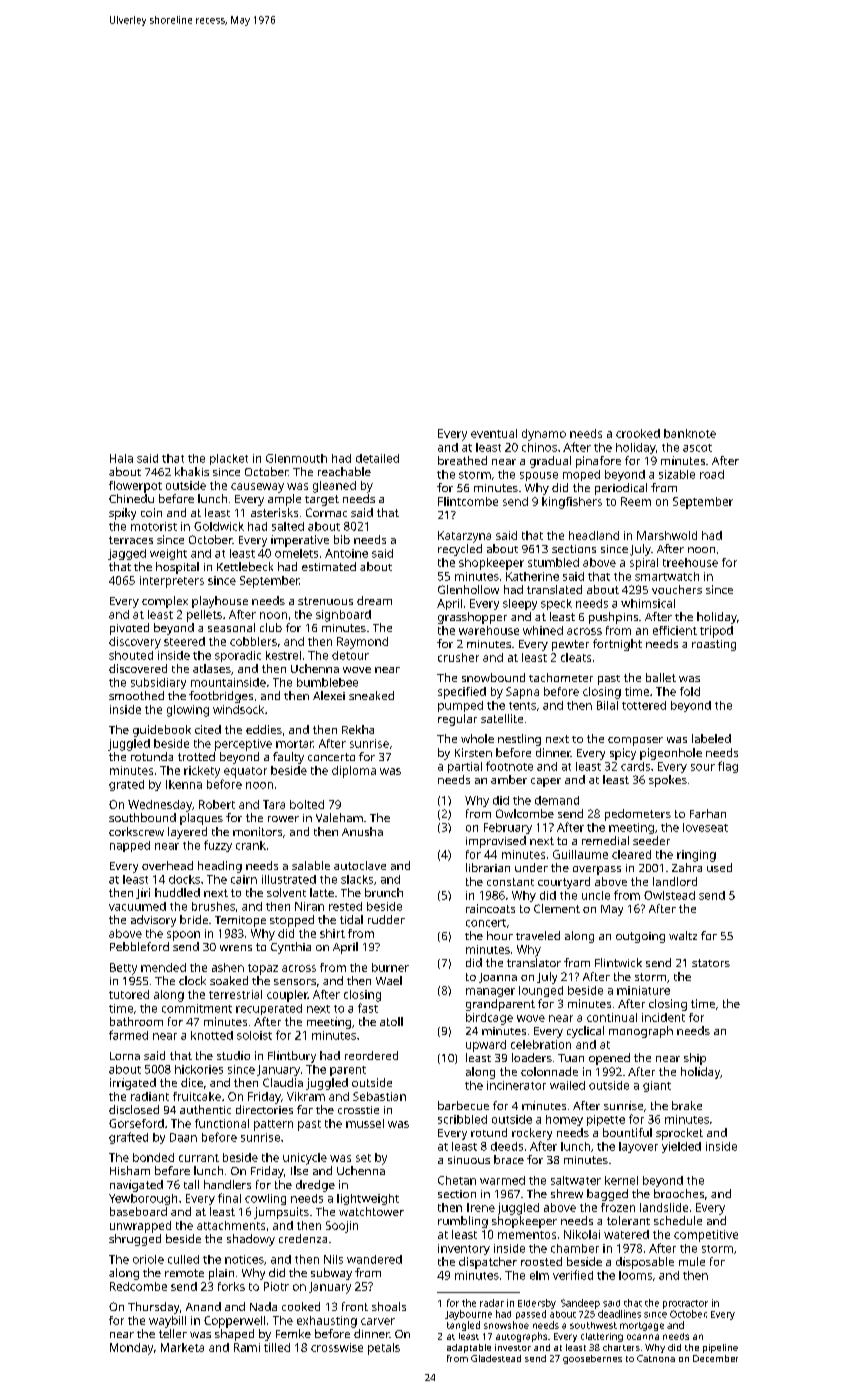 The height and width of the document is (1400, 849). What do you see at coordinates (576, 657) in the document?
I see `cleats` at bounding box center [576, 657].
